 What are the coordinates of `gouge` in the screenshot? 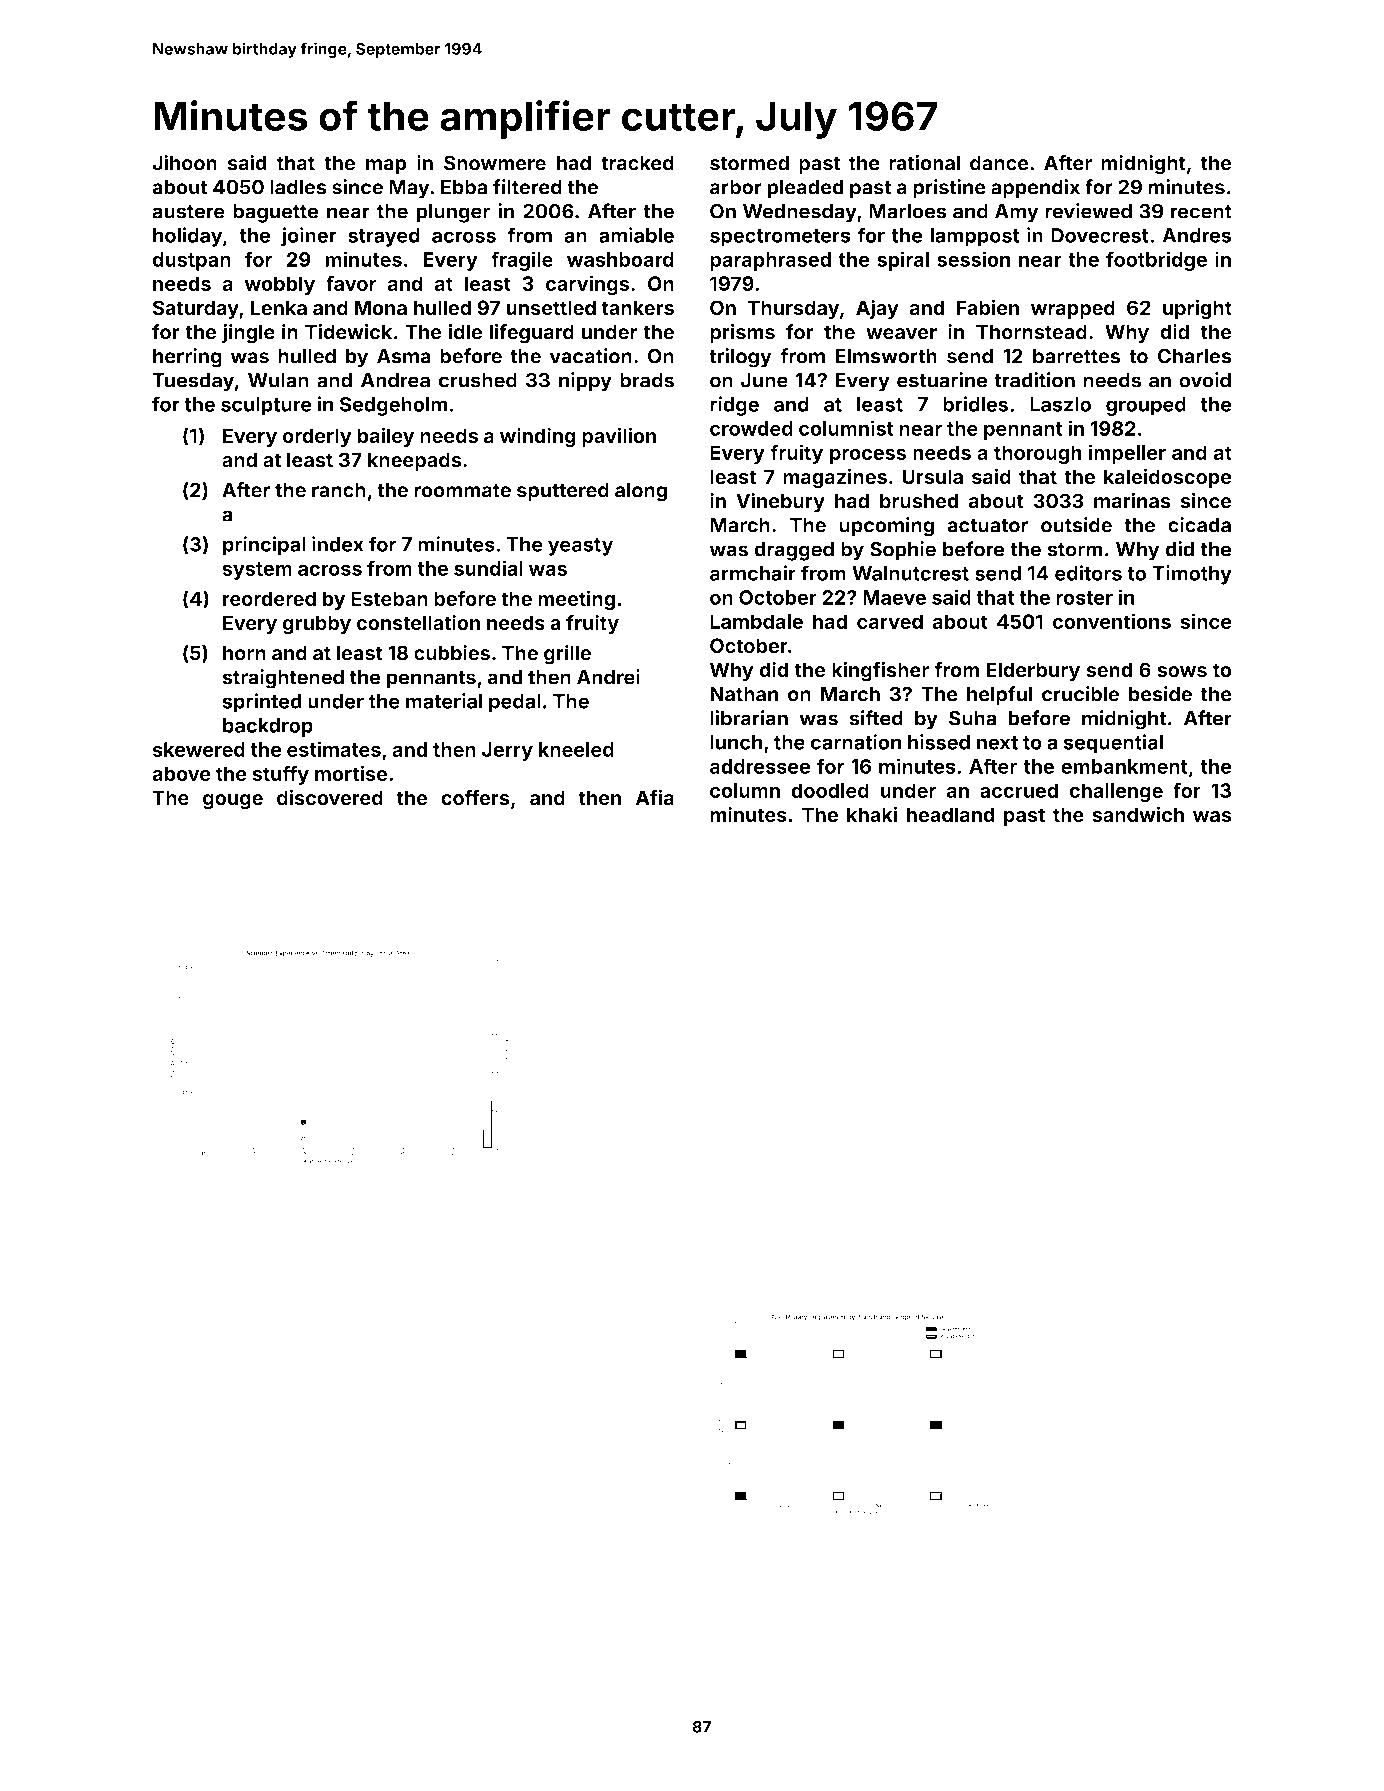 It's located at (233, 802).
